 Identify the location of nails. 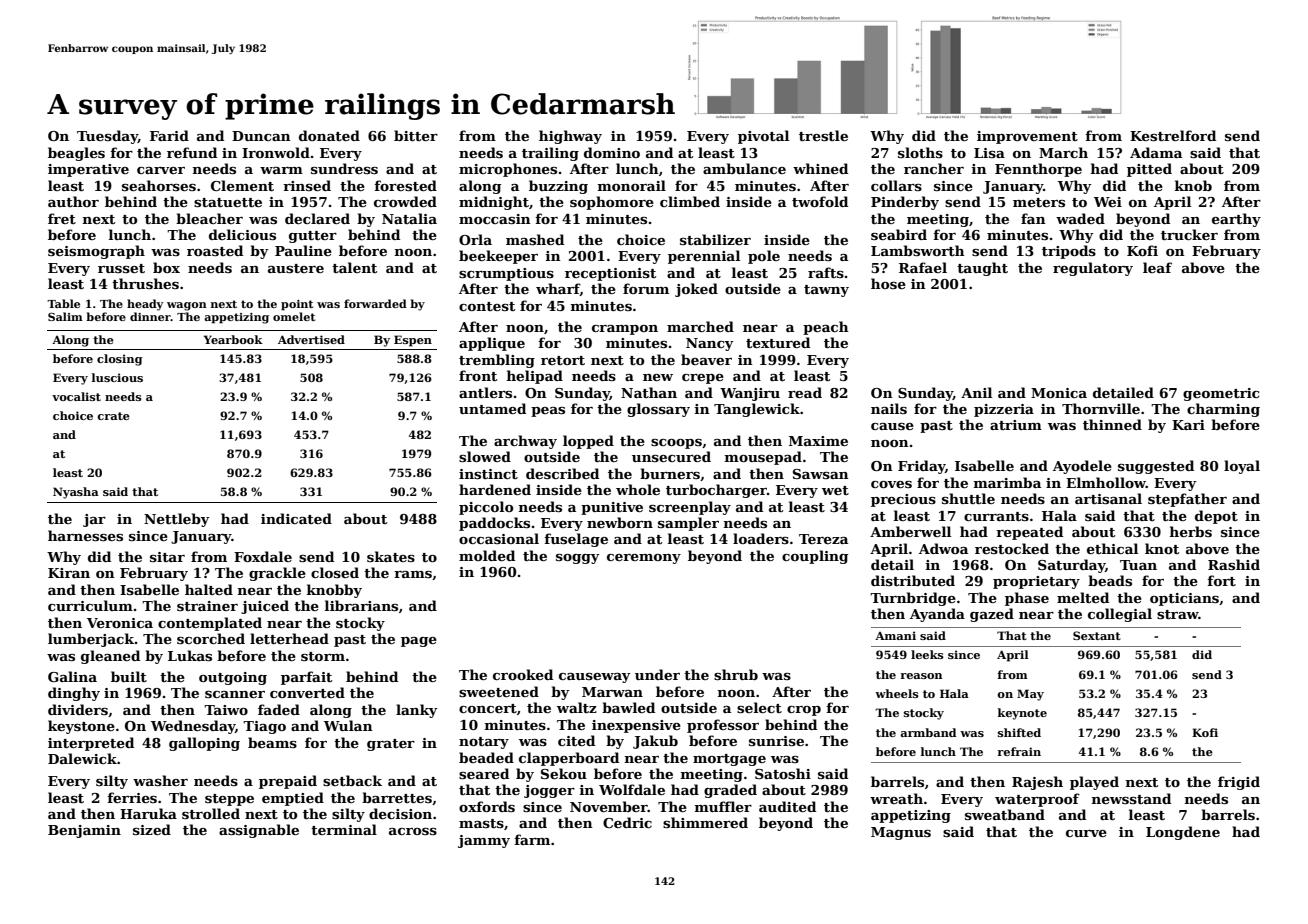
(889, 408).
